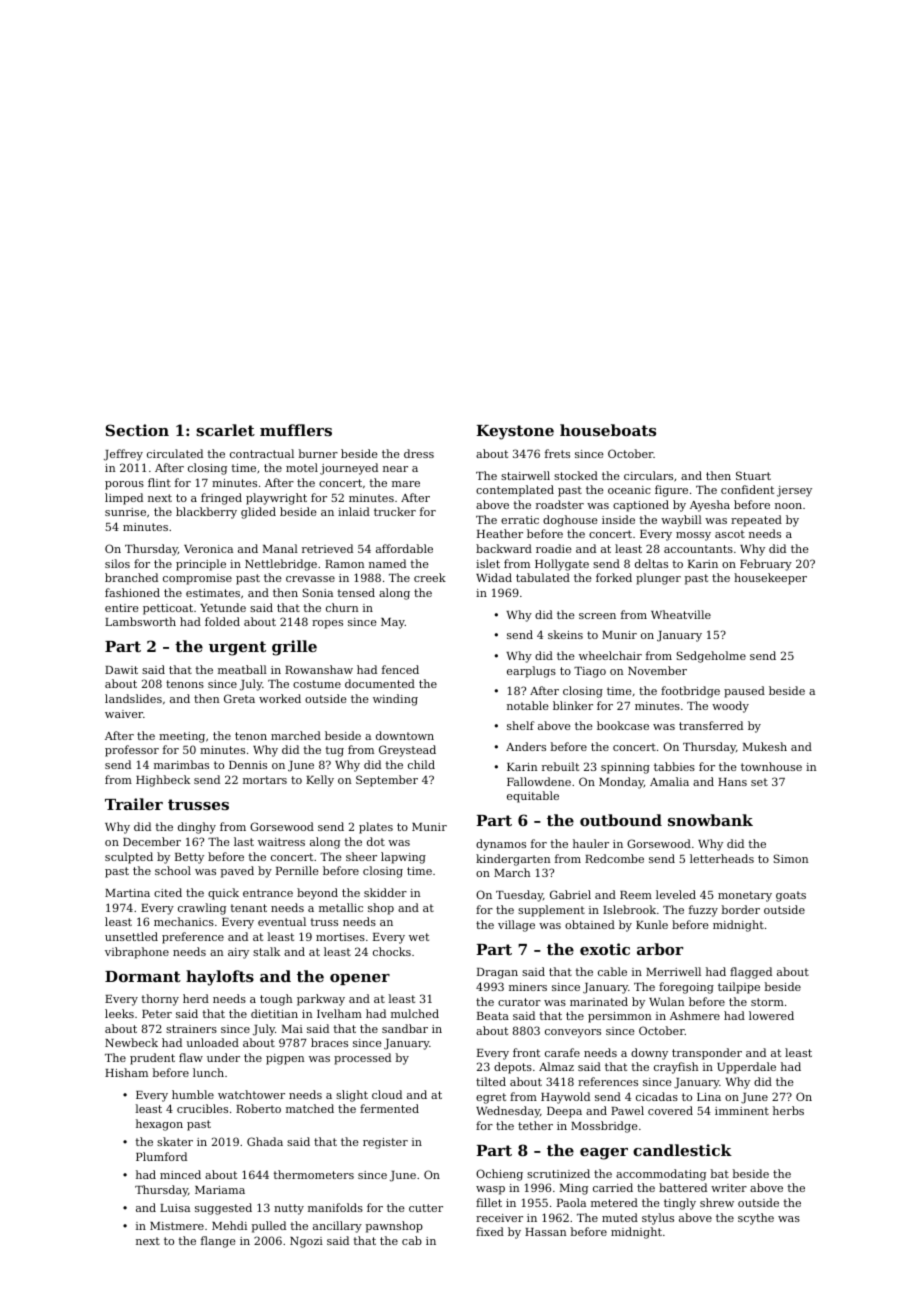  What do you see at coordinates (225, 430) in the image?
I see `scarlet` at bounding box center [225, 430].
